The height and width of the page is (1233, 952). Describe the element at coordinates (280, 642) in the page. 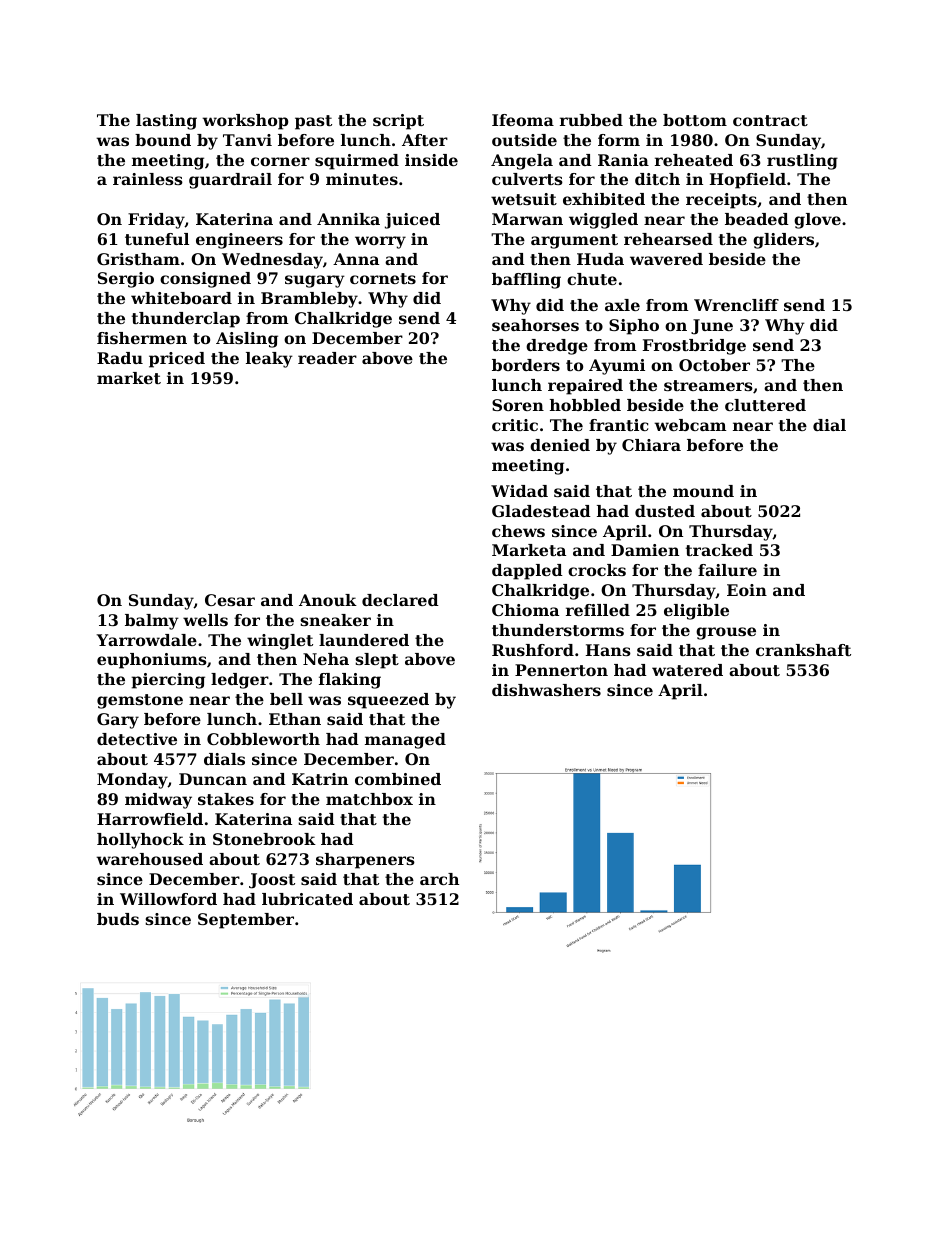

I see `winglet` at that location.
